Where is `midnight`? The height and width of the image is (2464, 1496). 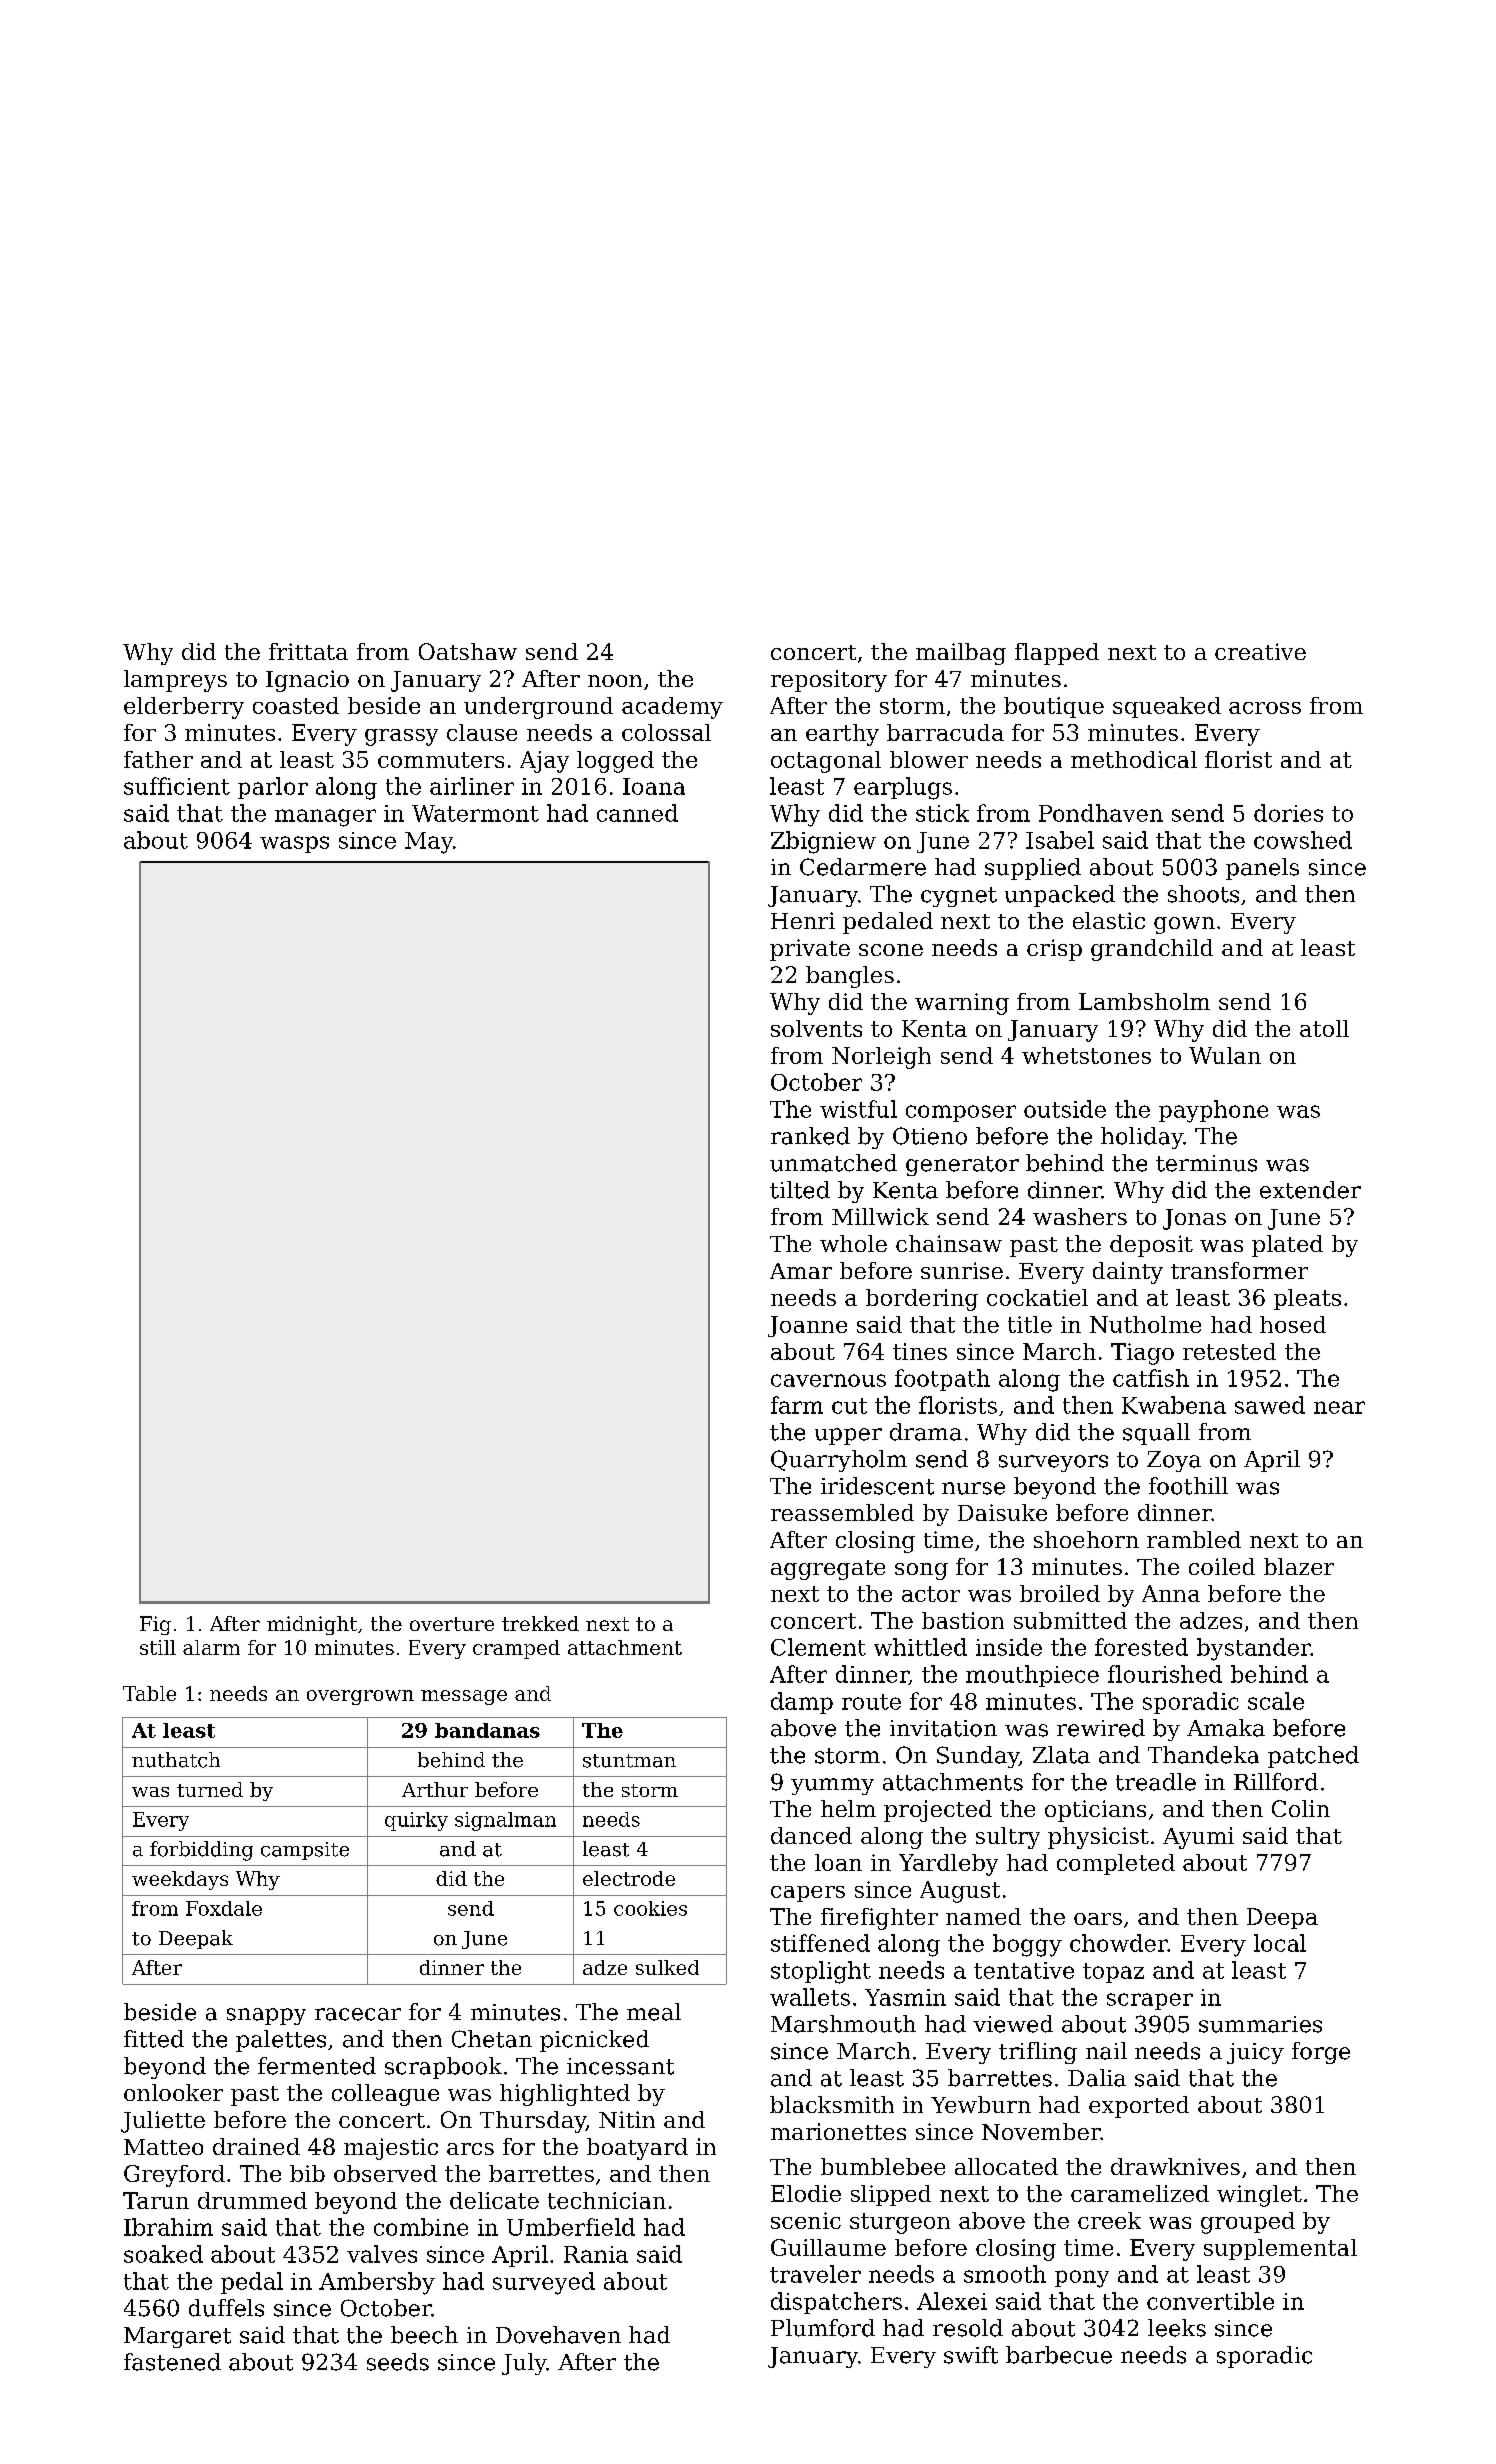 midnight is located at coordinates (312, 1625).
